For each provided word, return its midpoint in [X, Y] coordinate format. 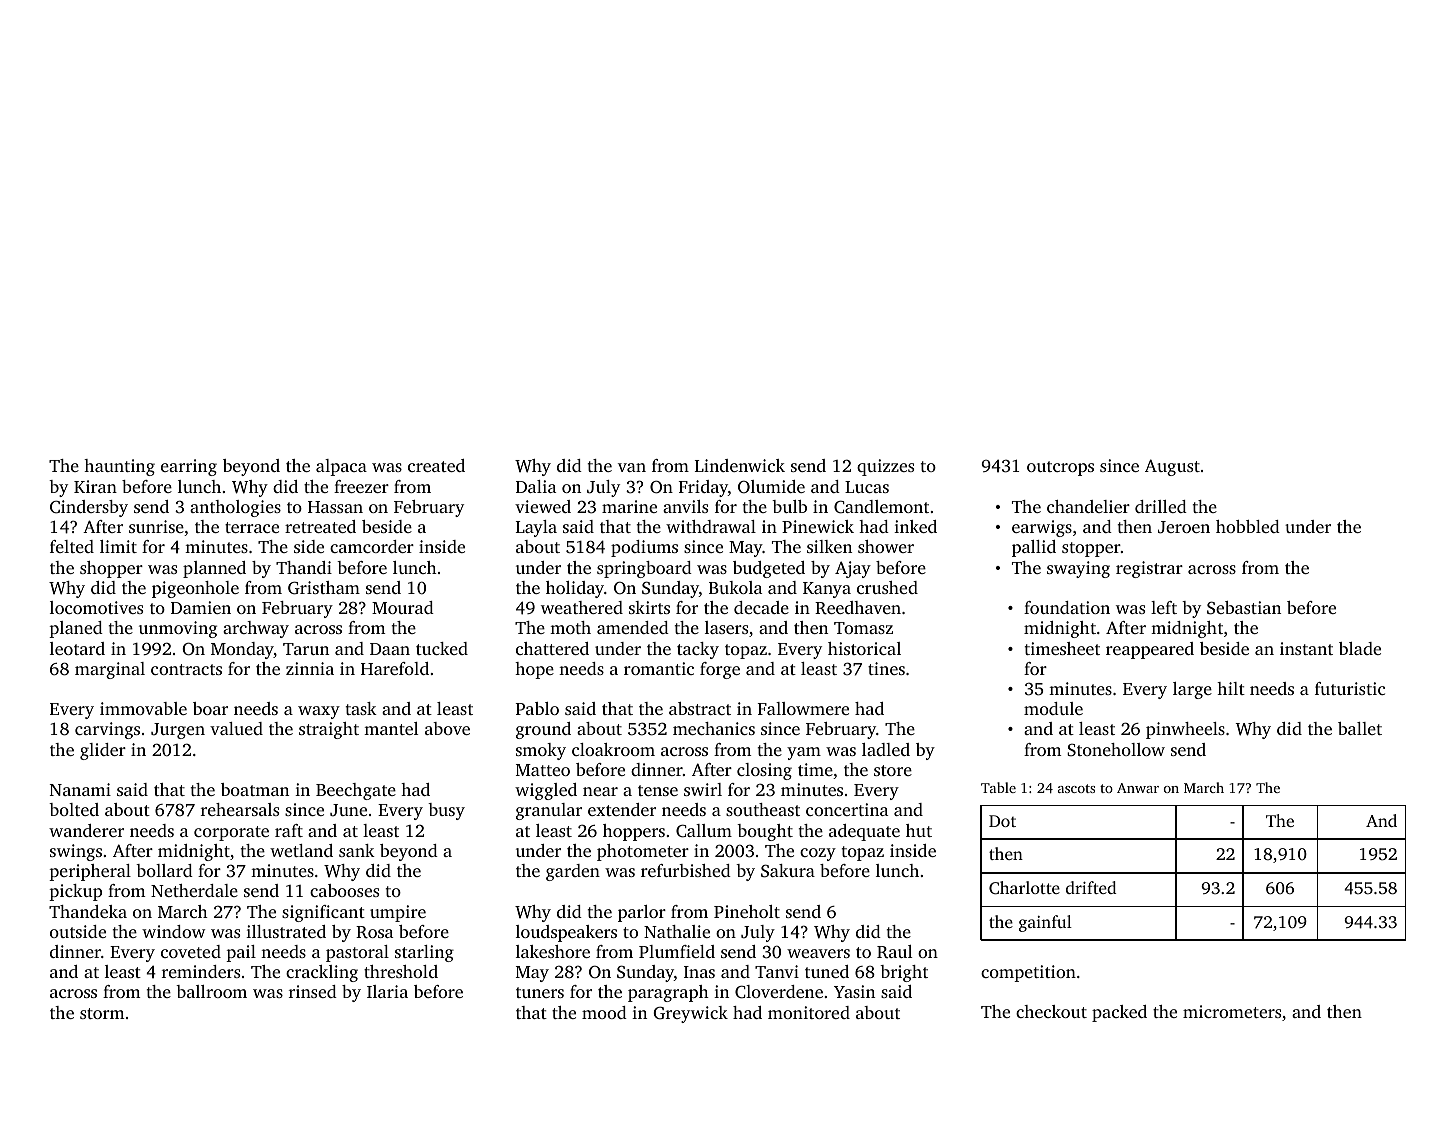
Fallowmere [803, 708]
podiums [644, 548]
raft [289, 830]
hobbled [1248, 526]
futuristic [1350, 688]
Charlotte [1024, 888]
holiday [575, 589]
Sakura [788, 871]
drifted [1091, 887]
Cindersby [89, 508]
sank [357, 850]
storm [102, 1013]
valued [236, 728]
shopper [111, 569]
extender [622, 809]
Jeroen [1184, 527]
